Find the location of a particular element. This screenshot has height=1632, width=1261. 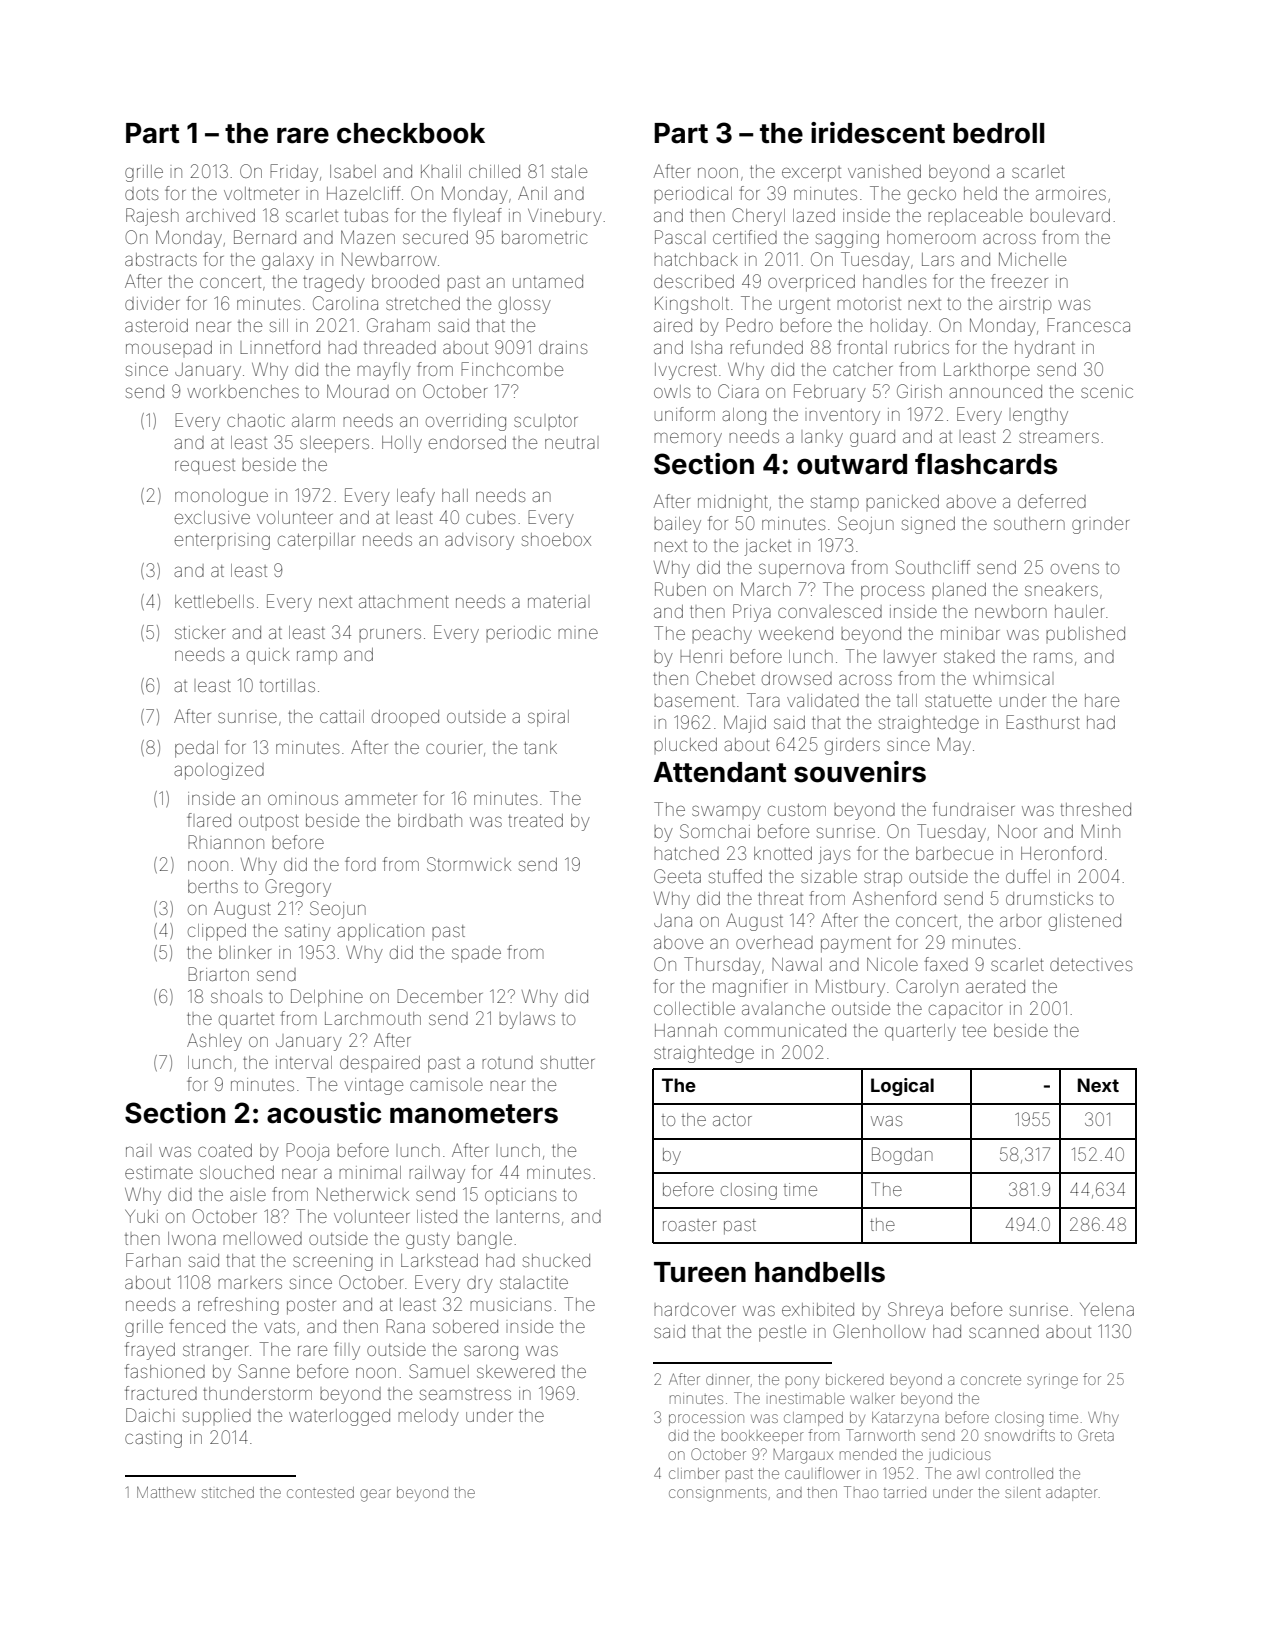

Cheryl is located at coordinates (758, 217).
